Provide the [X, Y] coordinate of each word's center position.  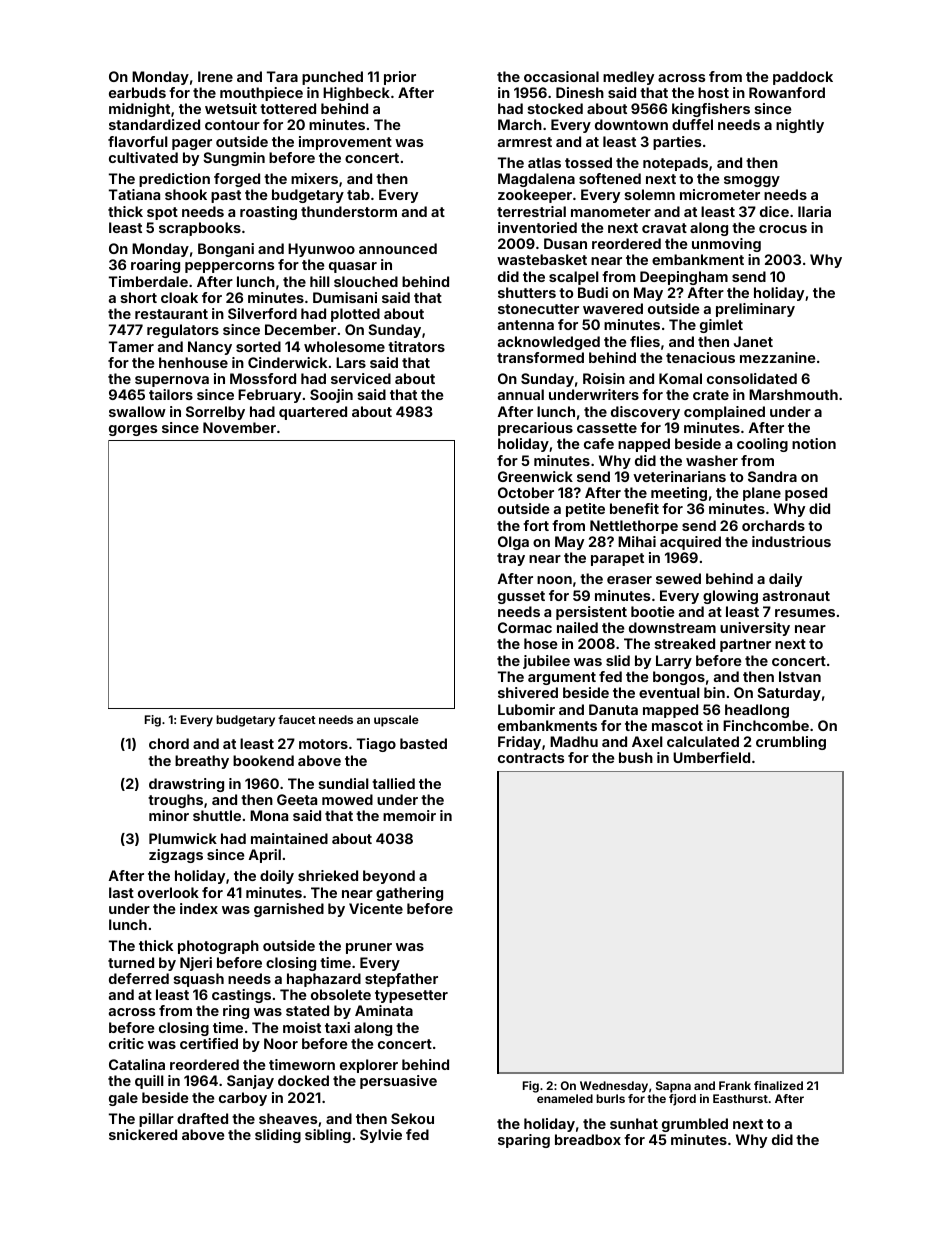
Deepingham [684, 278]
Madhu [574, 741]
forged [237, 180]
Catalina [137, 1064]
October [526, 492]
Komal [680, 378]
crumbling [791, 743]
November [239, 427]
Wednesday [614, 1087]
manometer [611, 212]
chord [169, 743]
